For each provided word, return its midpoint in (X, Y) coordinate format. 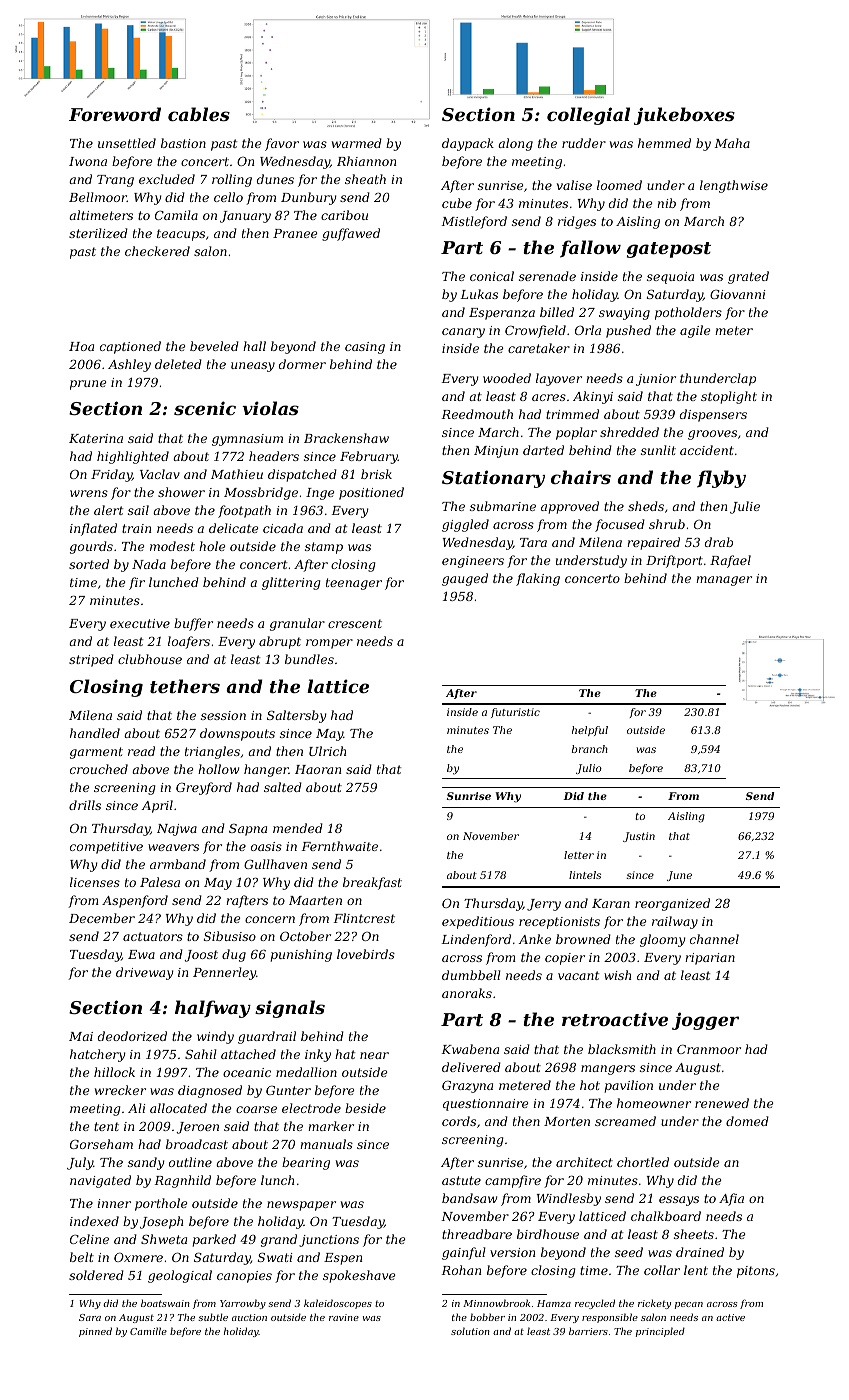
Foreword (115, 114)
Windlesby (569, 1199)
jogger (705, 1021)
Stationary (493, 479)
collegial (588, 116)
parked (214, 1240)
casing (365, 348)
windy (215, 1037)
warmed (357, 143)
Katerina (96, 438)
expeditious (478, 922)
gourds (91, 547)
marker (331, 1126)
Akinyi (593, 397)
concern (270, 919)
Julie (745, 507)
